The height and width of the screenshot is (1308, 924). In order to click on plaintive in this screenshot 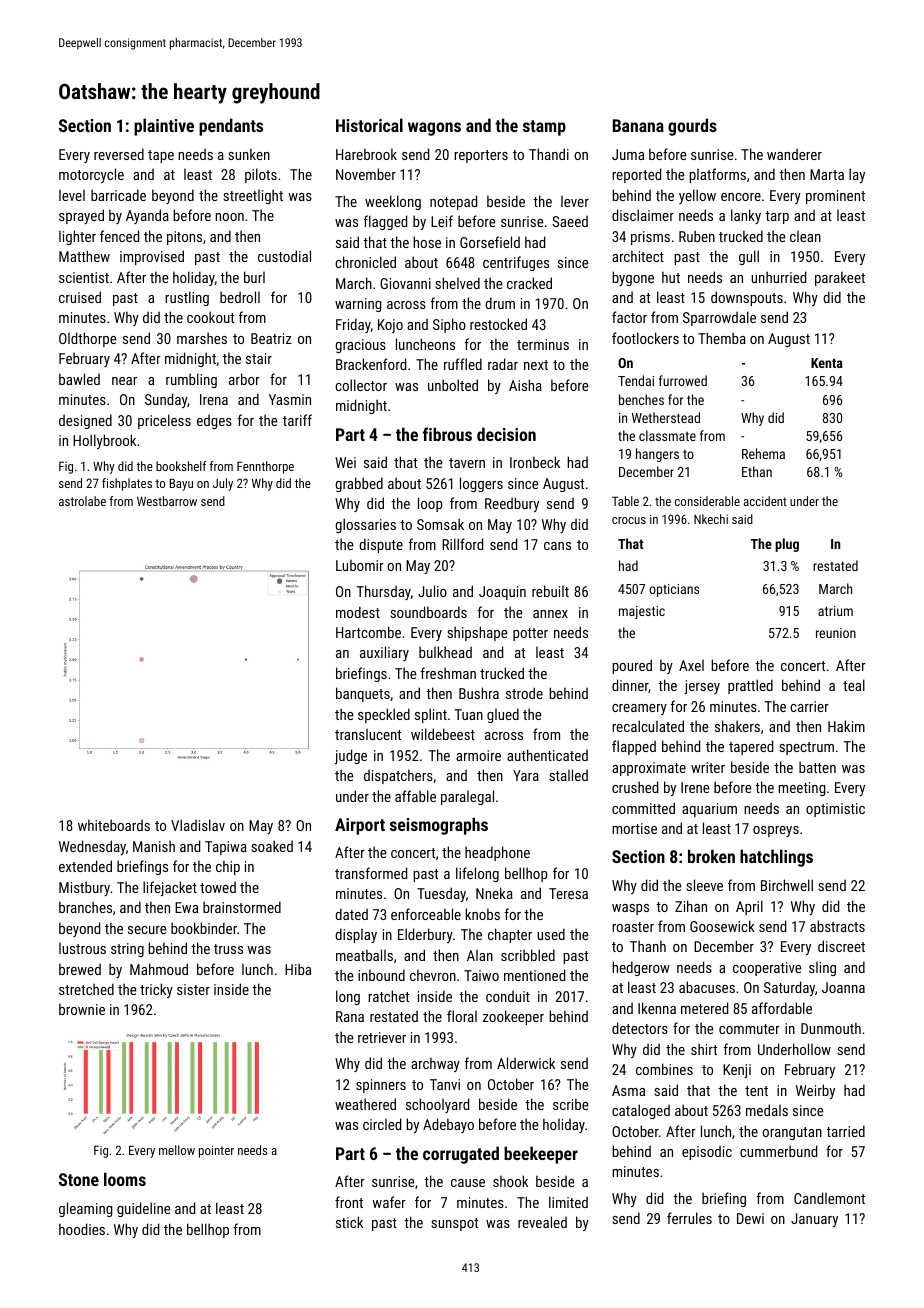, I will do `click(164, 127)`.
